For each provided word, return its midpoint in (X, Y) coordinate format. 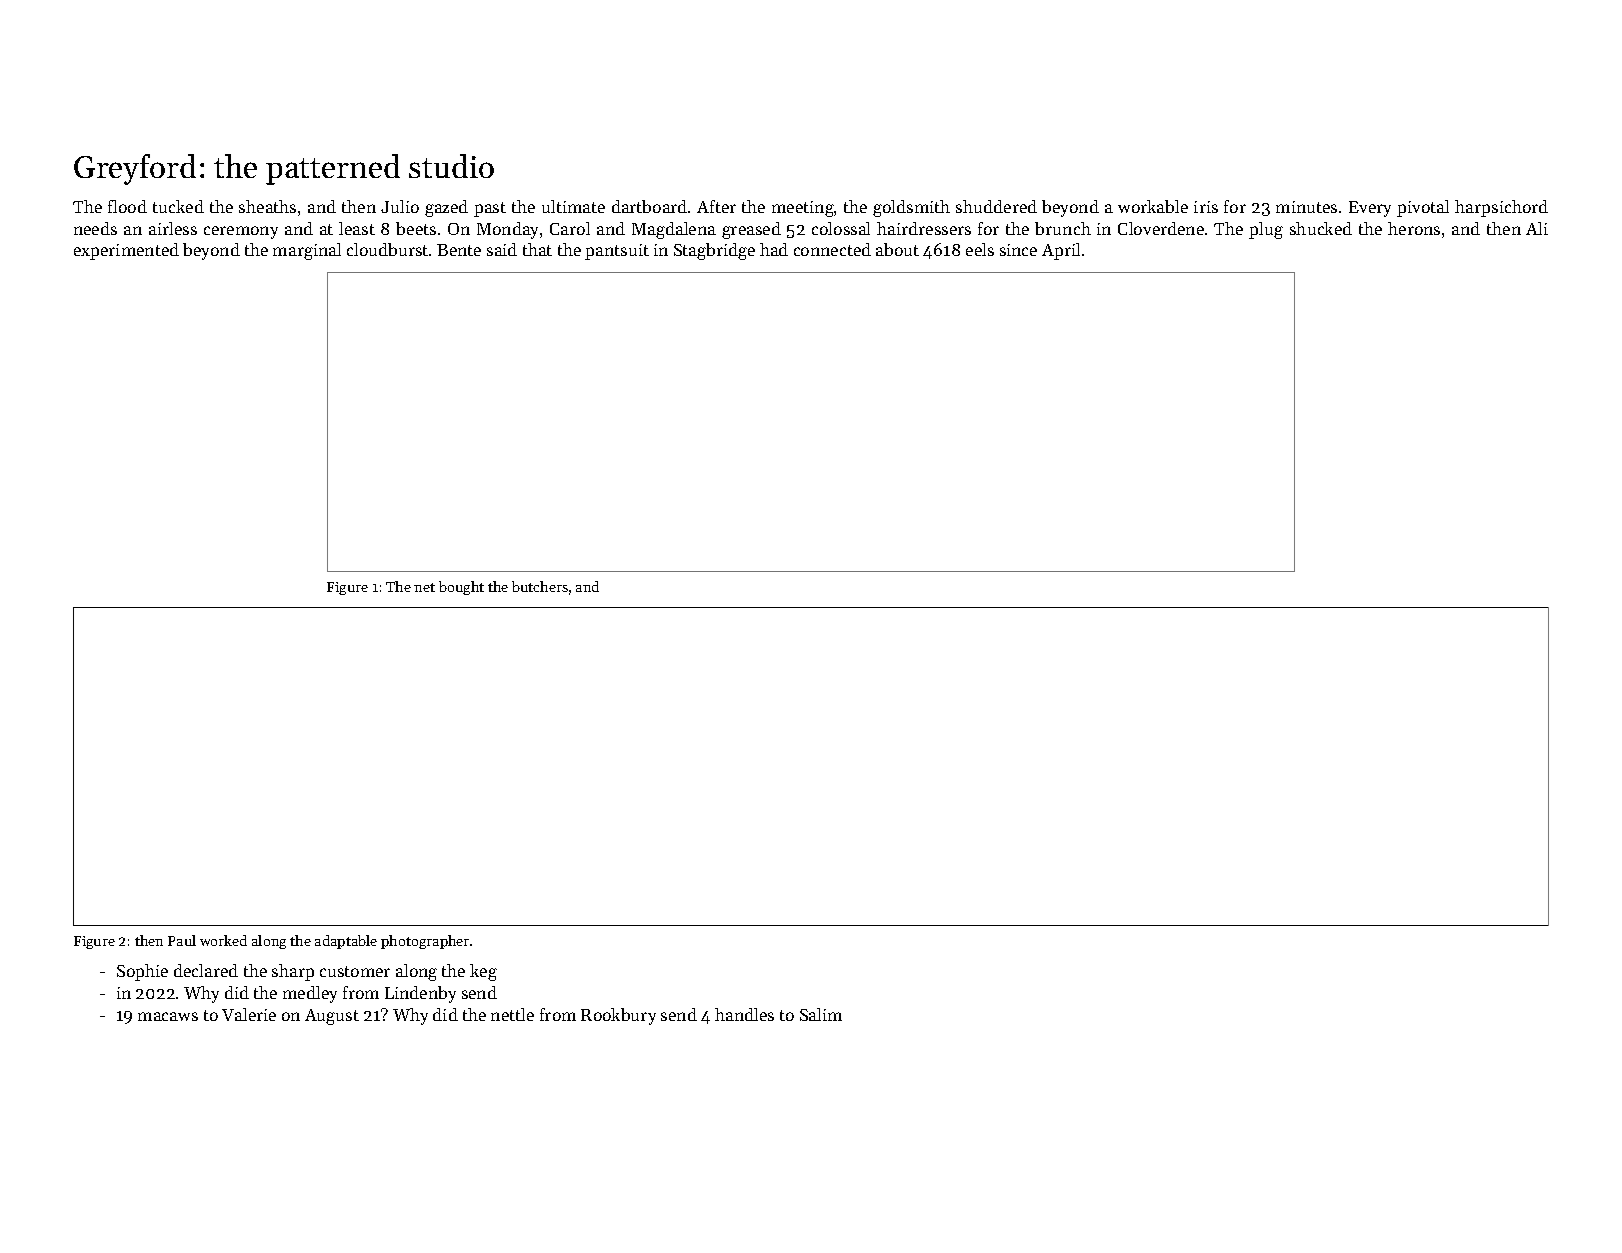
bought (461, 588)
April (1061, 251)
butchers (540, 586)
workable (1153, 206)
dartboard (649, 206)
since (1018, 250)
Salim (821, 1014)
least (357, 228)
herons (1414, 228)
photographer (425, 942)
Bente (459, 250)
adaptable (346, 942)
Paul (182, 940)
